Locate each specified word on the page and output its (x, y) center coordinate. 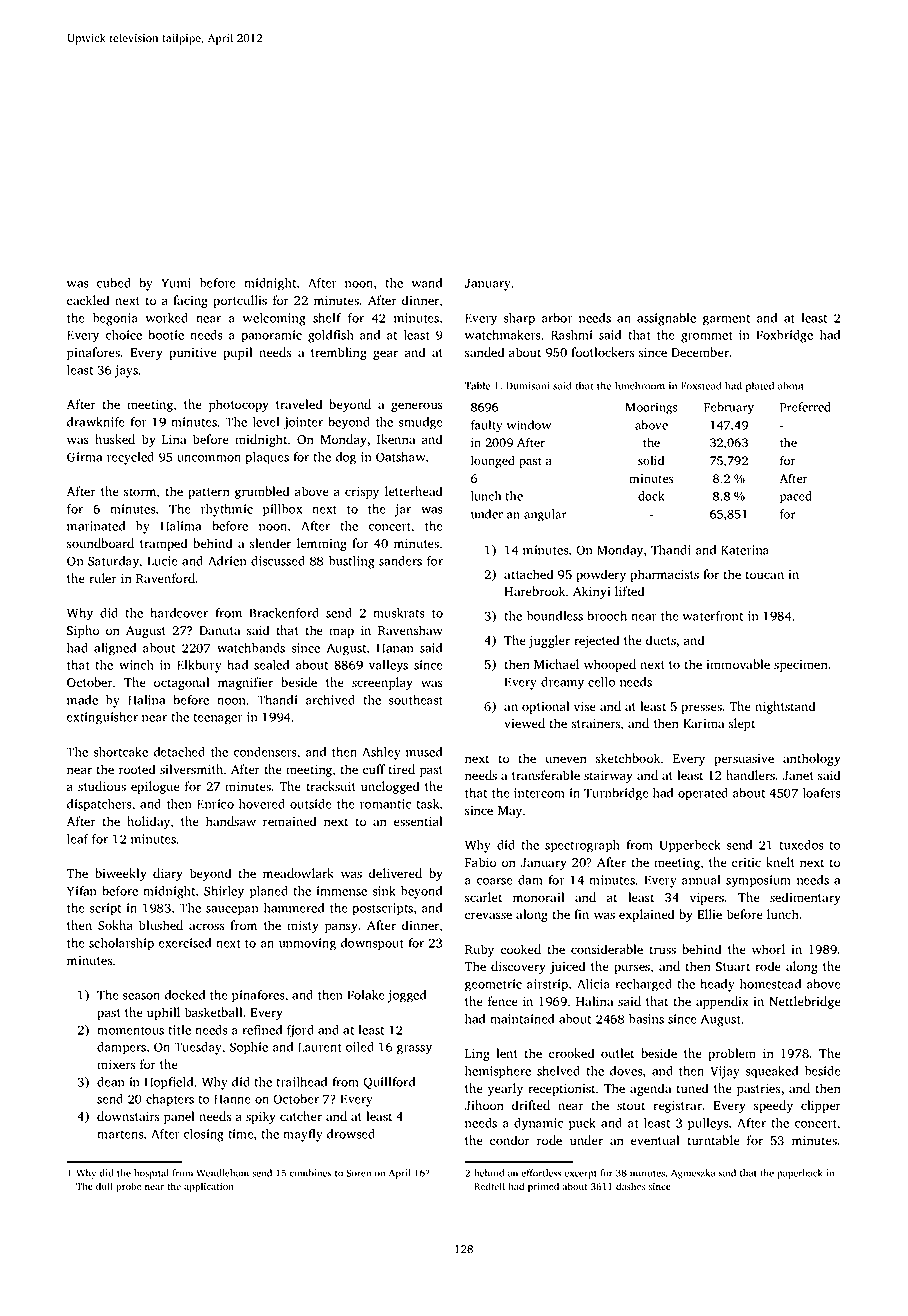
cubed (114, 283)
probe (128, 1187)
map (341, 633)
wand (427, 283)
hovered (262, 804)
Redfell (489, 1186)
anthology (812, 759)
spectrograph (582, 846)
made (82, 700)
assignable (666, 319)
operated (703, 794)
